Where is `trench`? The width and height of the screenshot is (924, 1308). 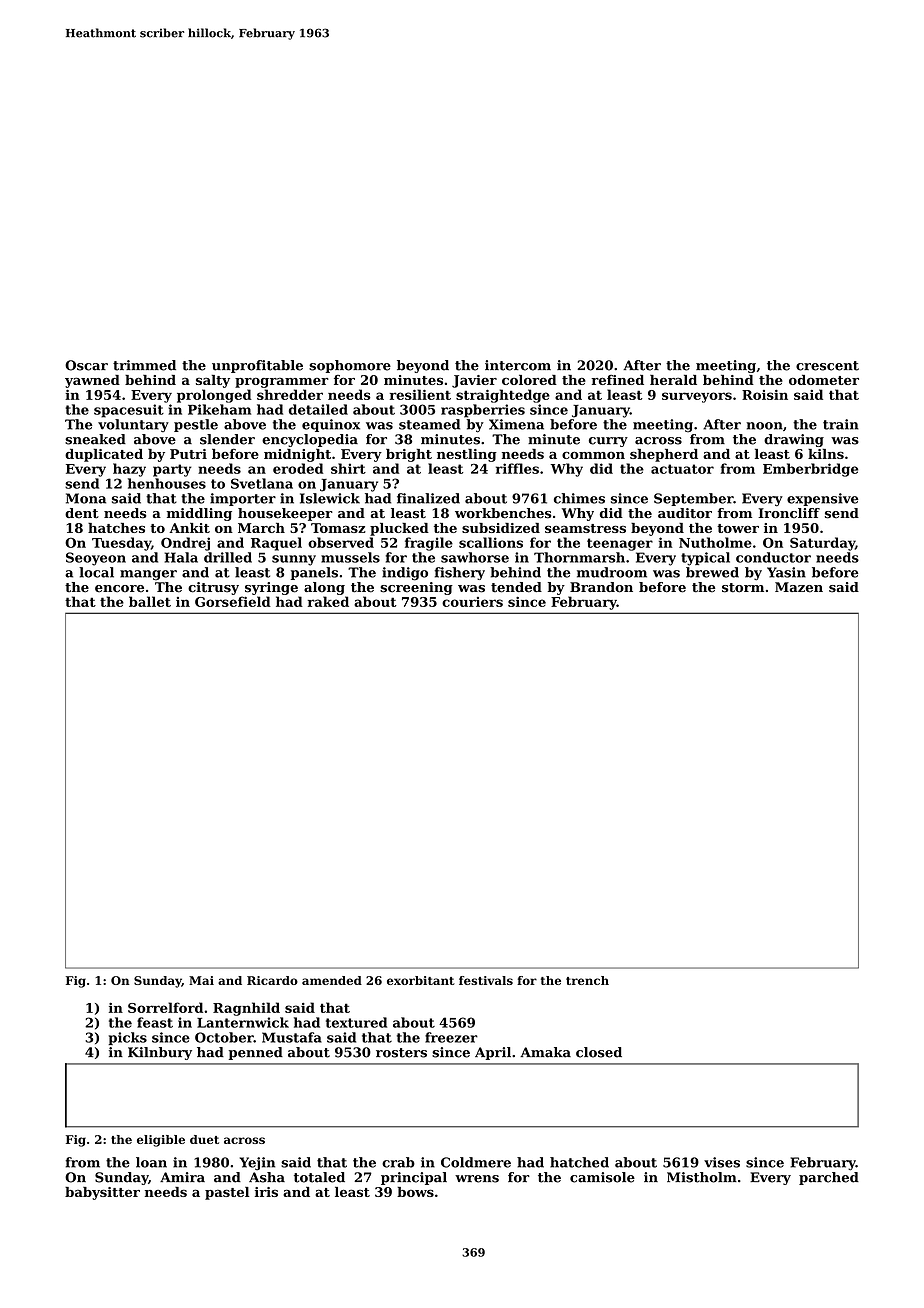
trench is located at coordinates (587, 980).
